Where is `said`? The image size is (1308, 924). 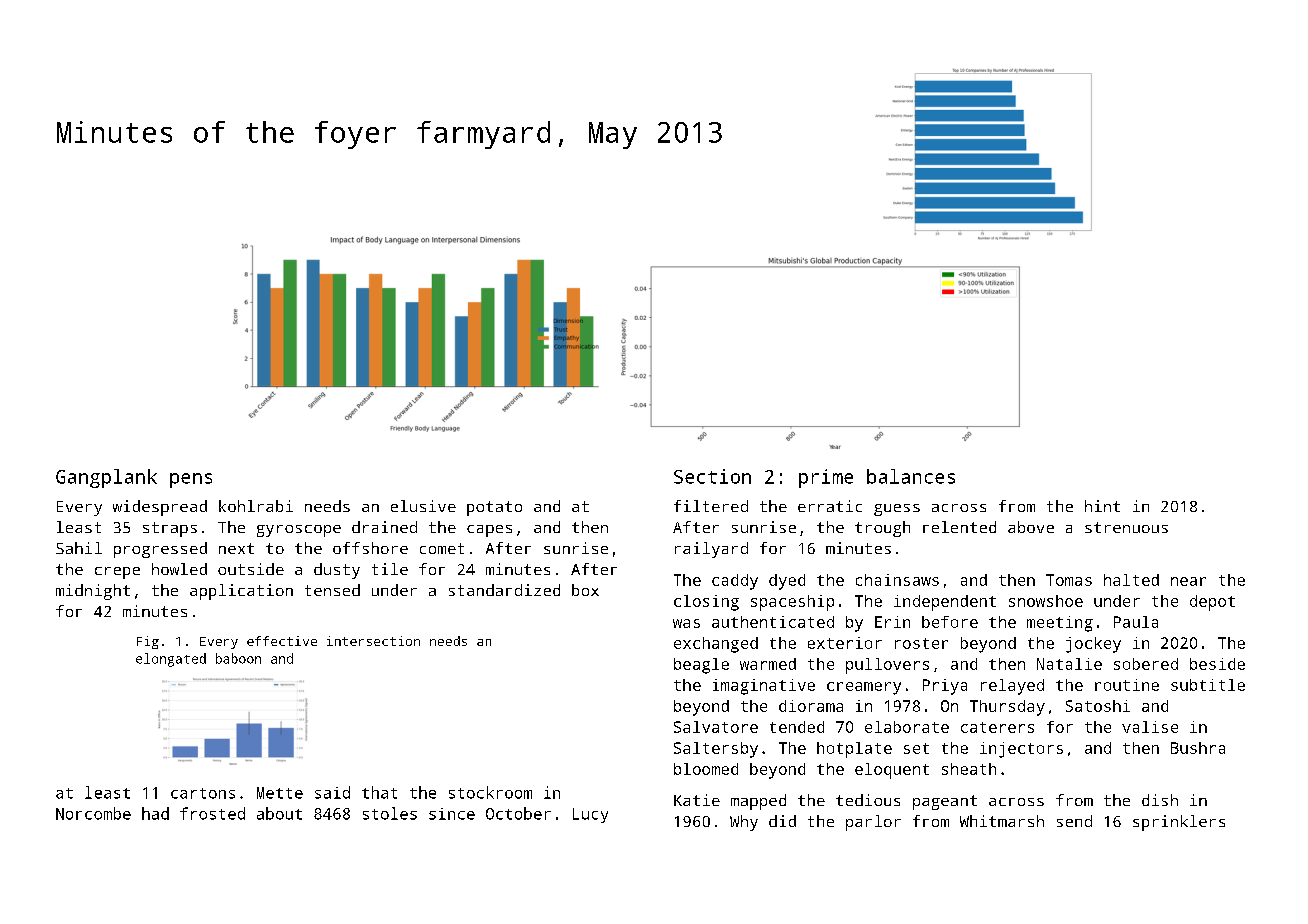 said is located at coordinates (332, 792).
